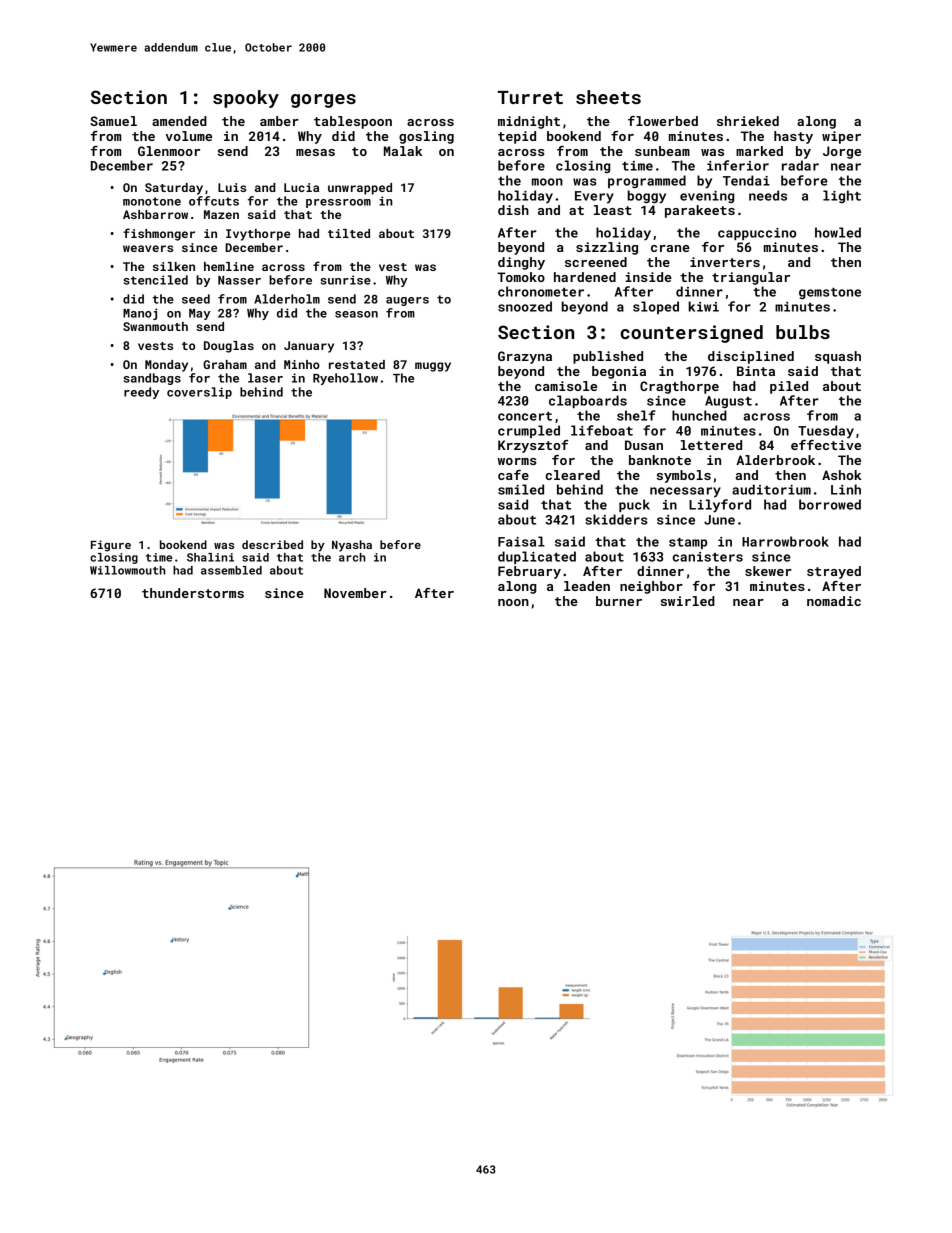 The image size is (952, 1233). Describe the element at coordinates (141, 393) in the screenshot. I see `reedy` at that location.
